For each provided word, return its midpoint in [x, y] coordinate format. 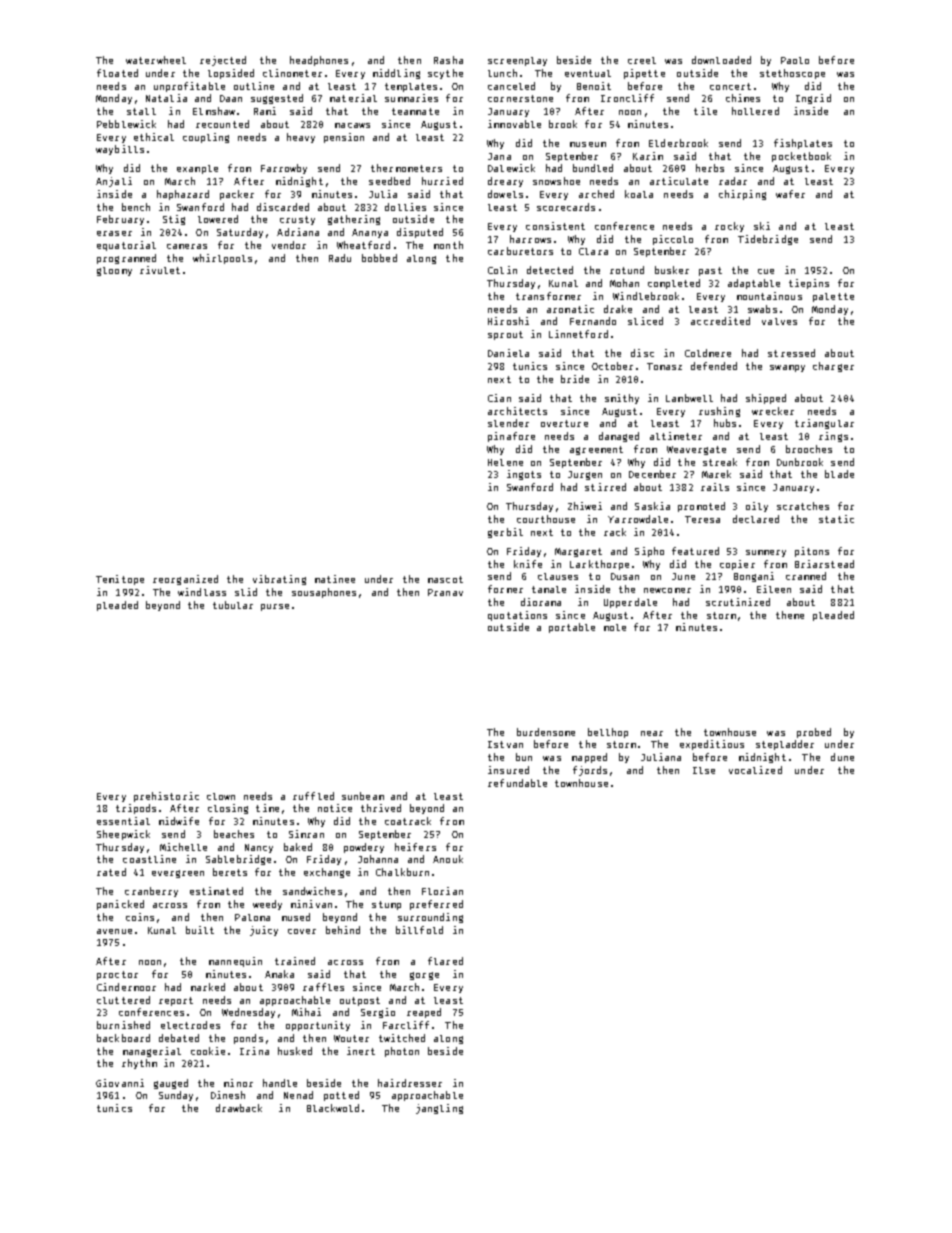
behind [343, 930]
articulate [679, 181]
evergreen [178, 874]
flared [445, 961]
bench [136, 207]
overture [564, 423]
